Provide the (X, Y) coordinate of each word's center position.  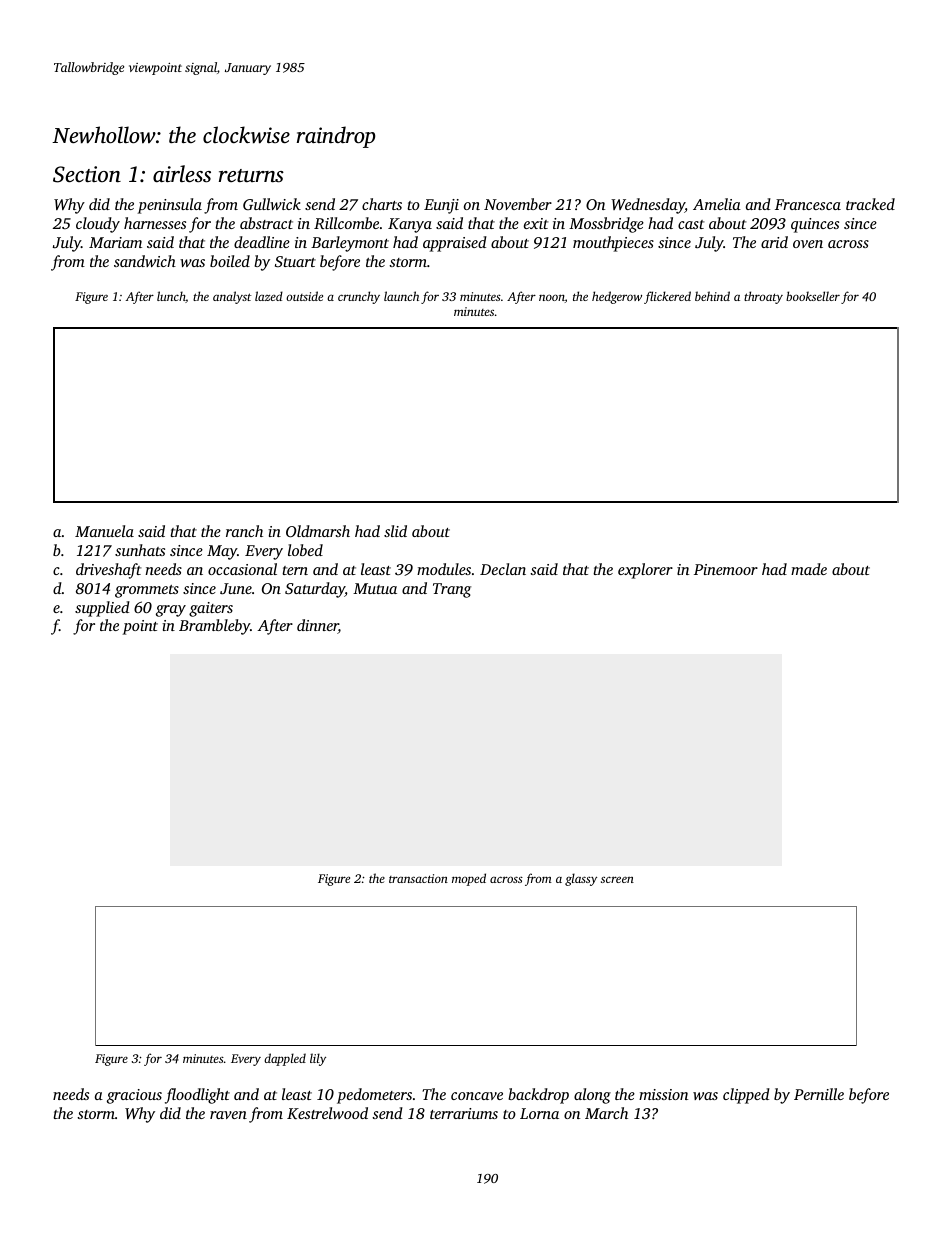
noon (552, 298)
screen (617, 879)
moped (469, 879)
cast (691, 224)
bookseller (813, 296)
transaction (418, 878)
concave (477, 1096)
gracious (134, 1096)
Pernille (819, 1094)
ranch (244, 531)
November (518, 204)
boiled (230, 261)
